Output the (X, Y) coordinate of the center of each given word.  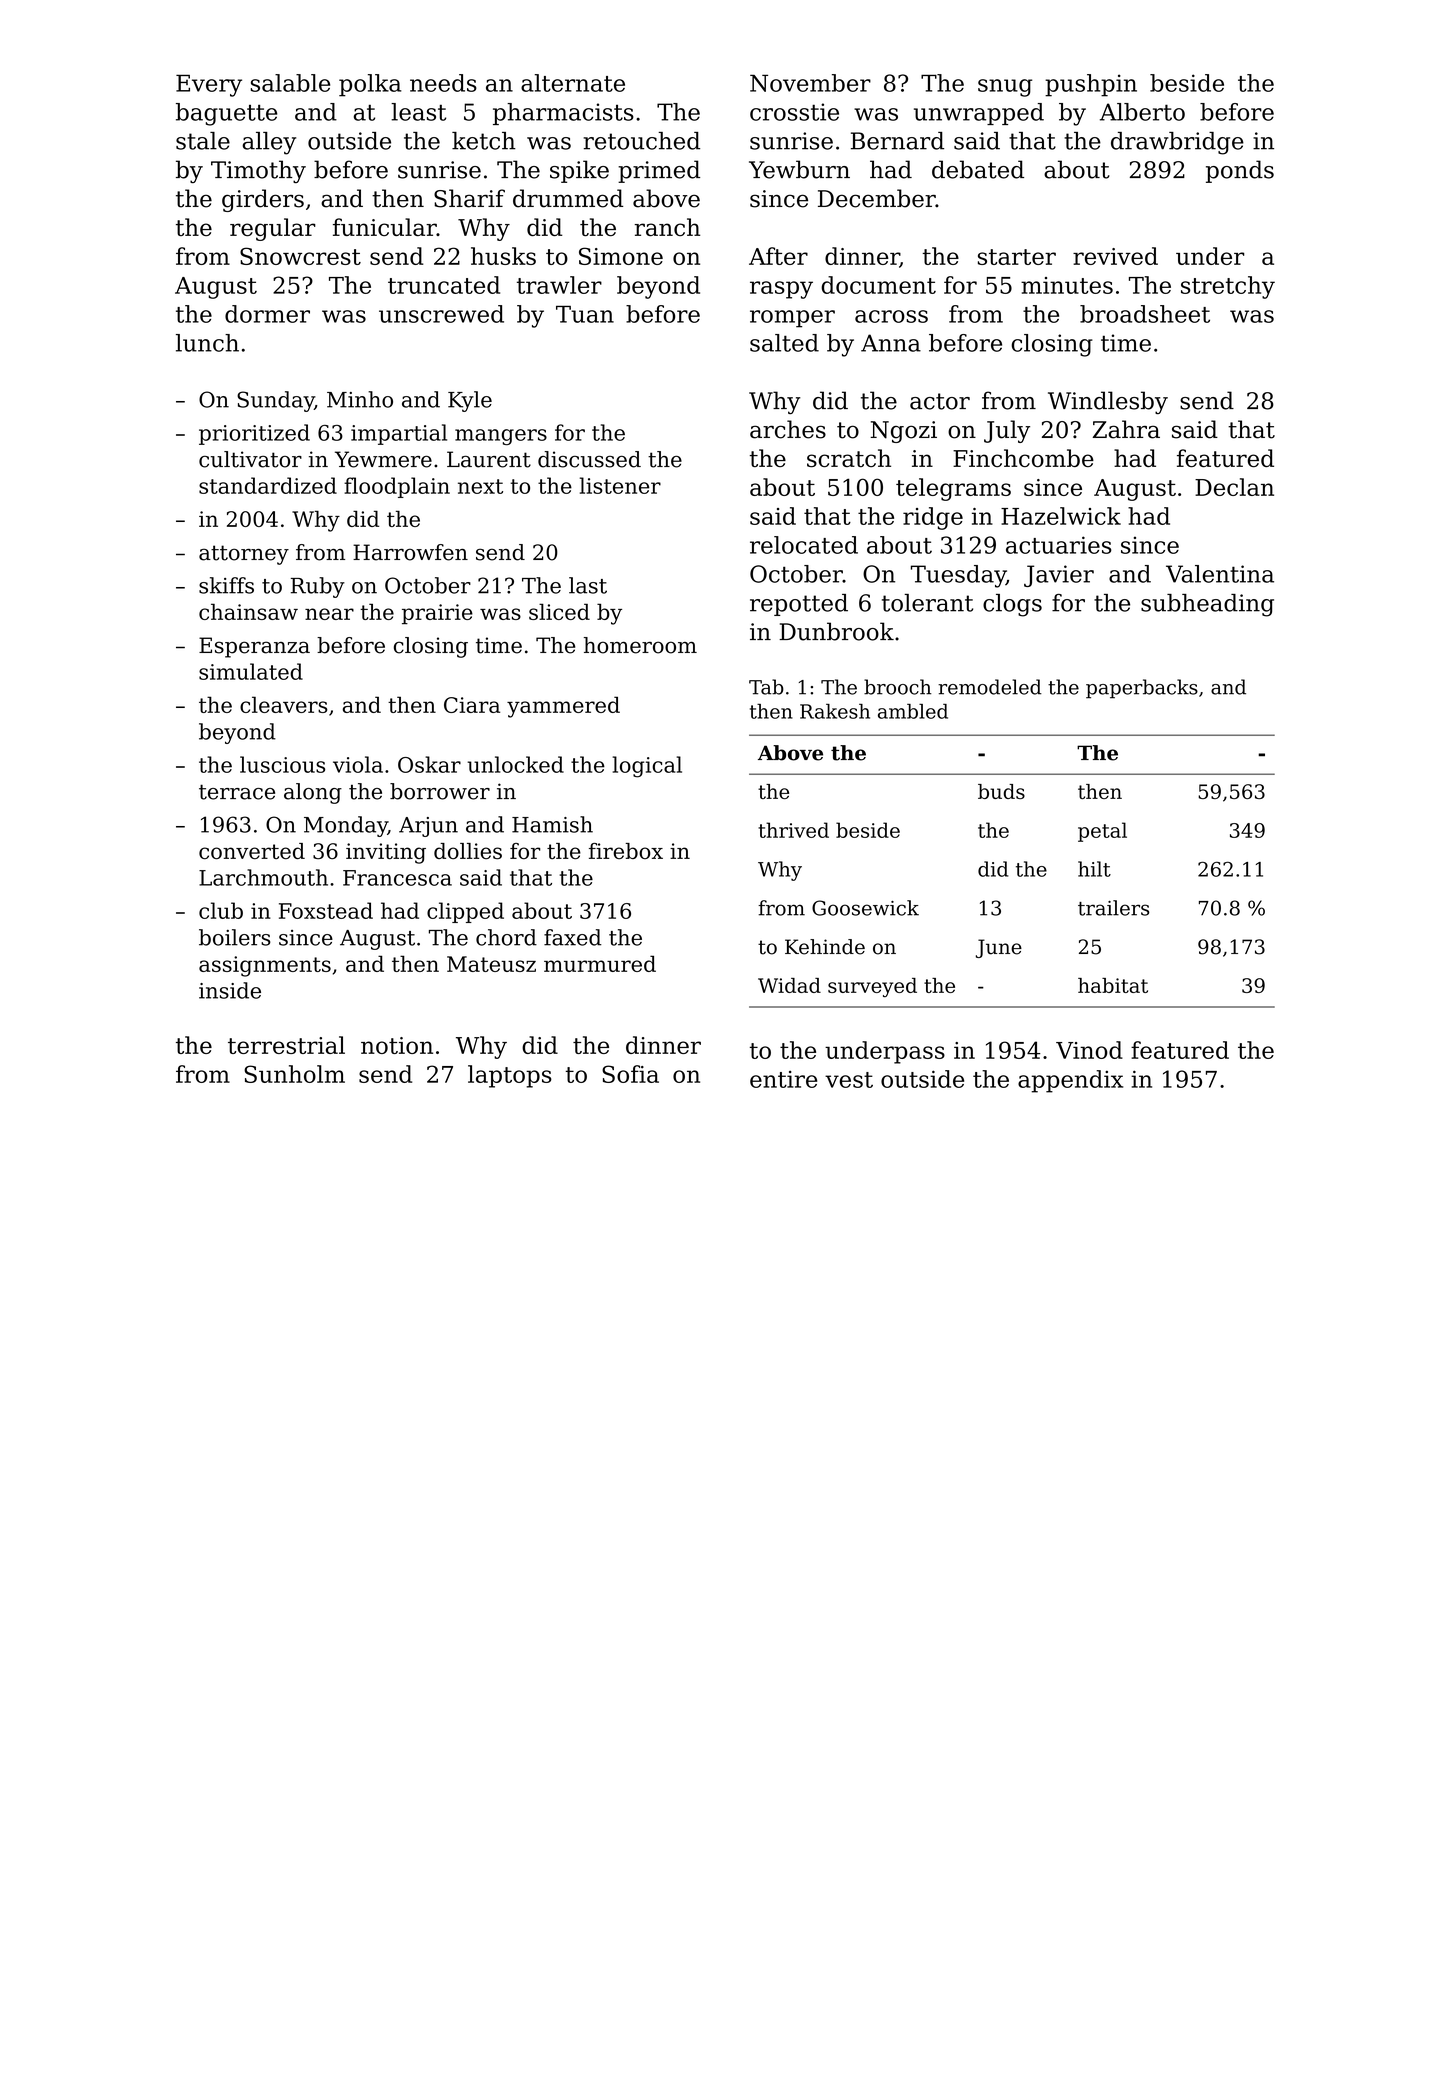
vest (849, 1080)
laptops (510, 1076)
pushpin (1091, 85)
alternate (573, 83)
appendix (1070, 1081)
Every (209, 85)
